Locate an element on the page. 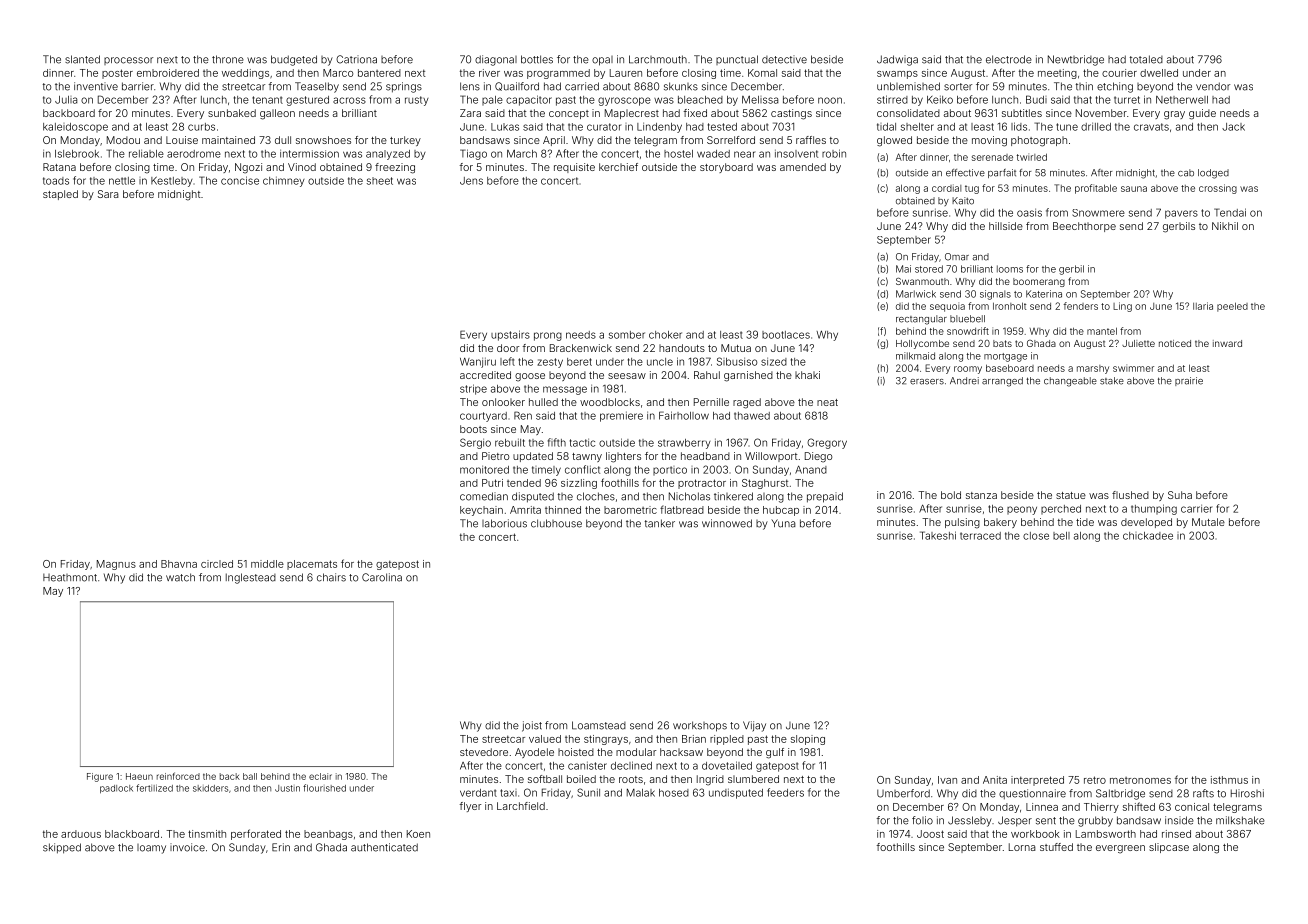 Image resolution: width=1308 pixels, height=924 pixels. fenders is located at coordinates (1081, 306).
